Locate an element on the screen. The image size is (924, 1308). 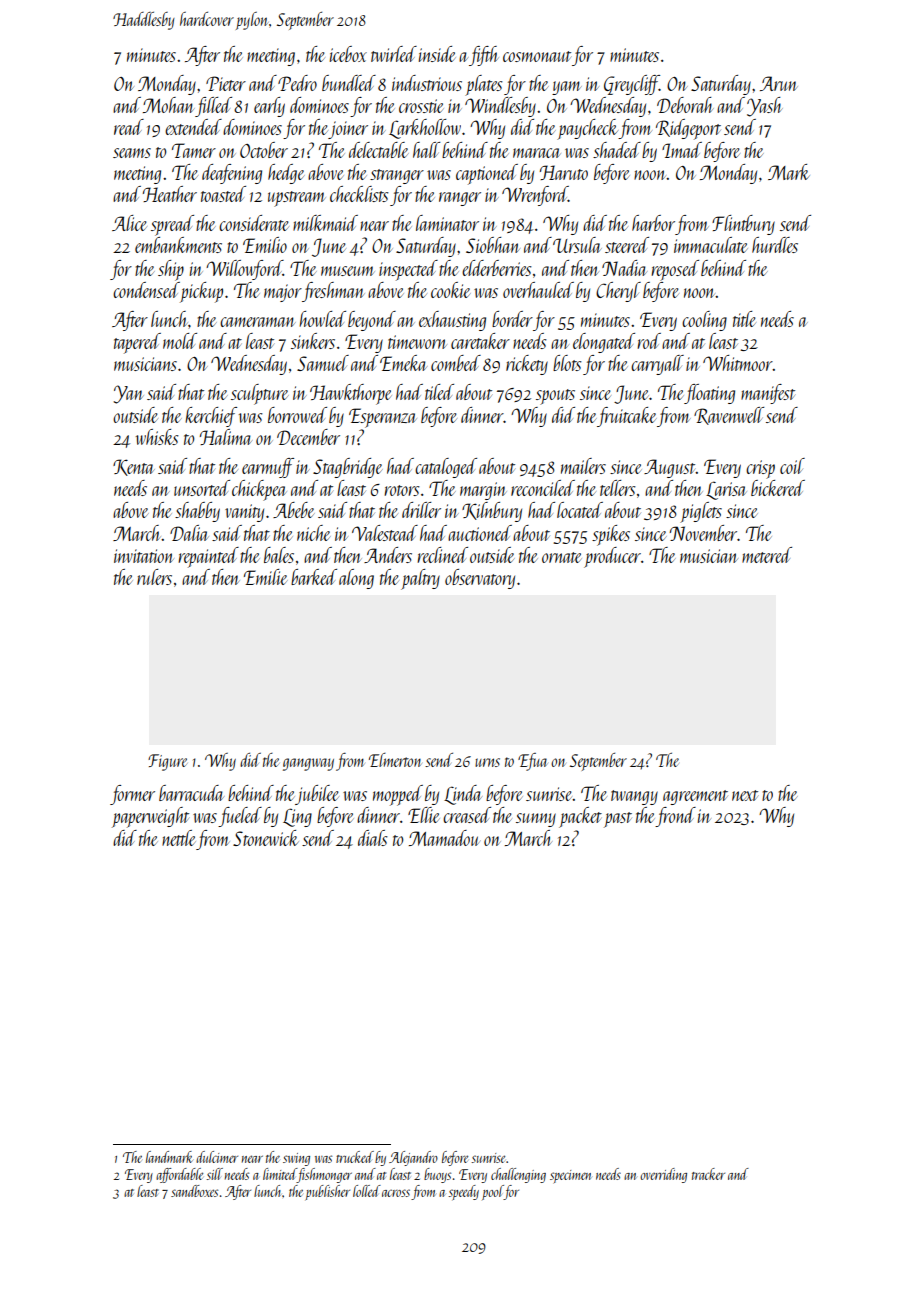
fruitcake is located at coordinates (627, 417).
